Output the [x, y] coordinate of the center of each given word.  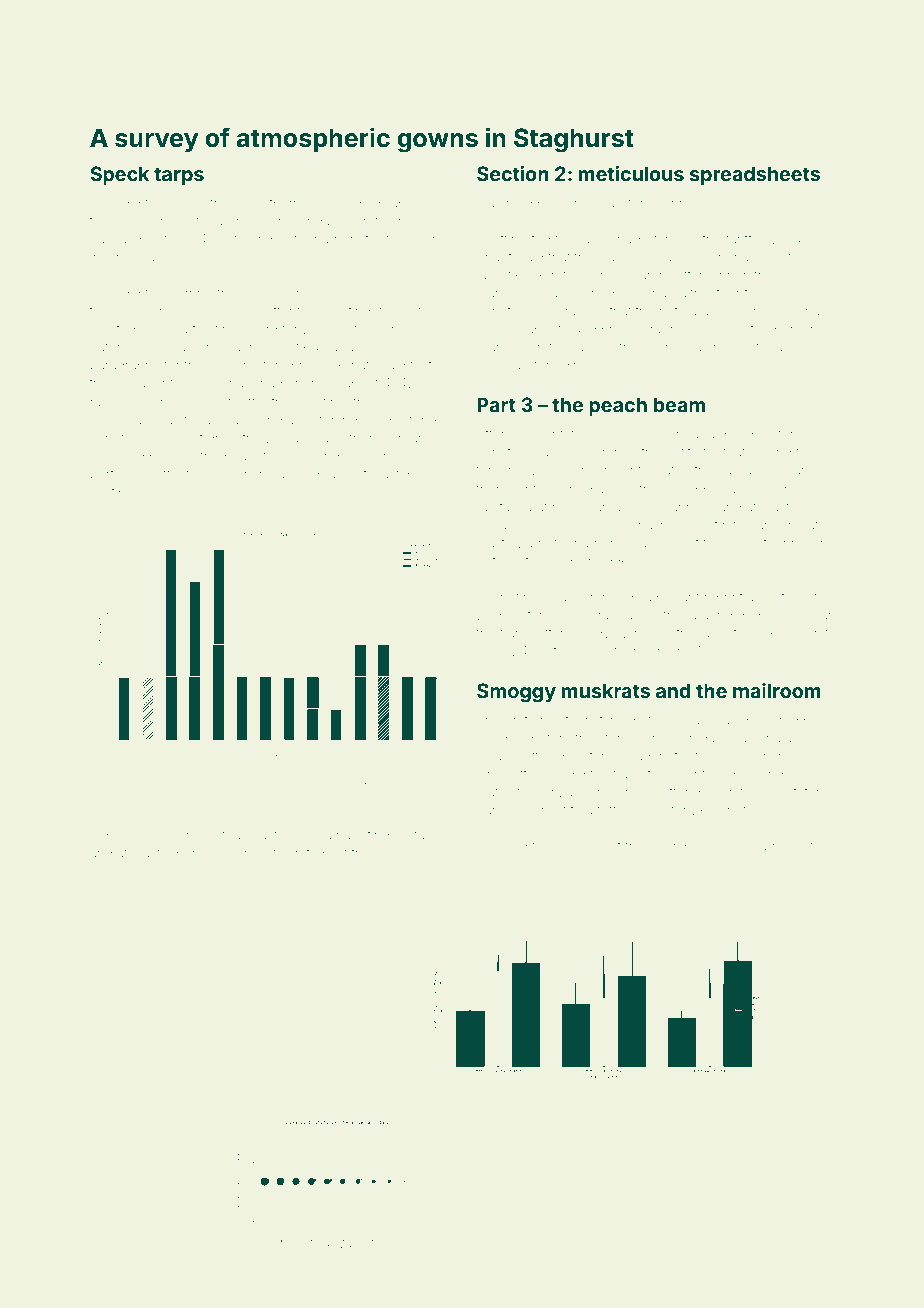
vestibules [121, 492]
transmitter [532, 633]
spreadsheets [755, 175]
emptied [186, 787]
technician [795, 543]
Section [513, 173]
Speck [119, 175]
